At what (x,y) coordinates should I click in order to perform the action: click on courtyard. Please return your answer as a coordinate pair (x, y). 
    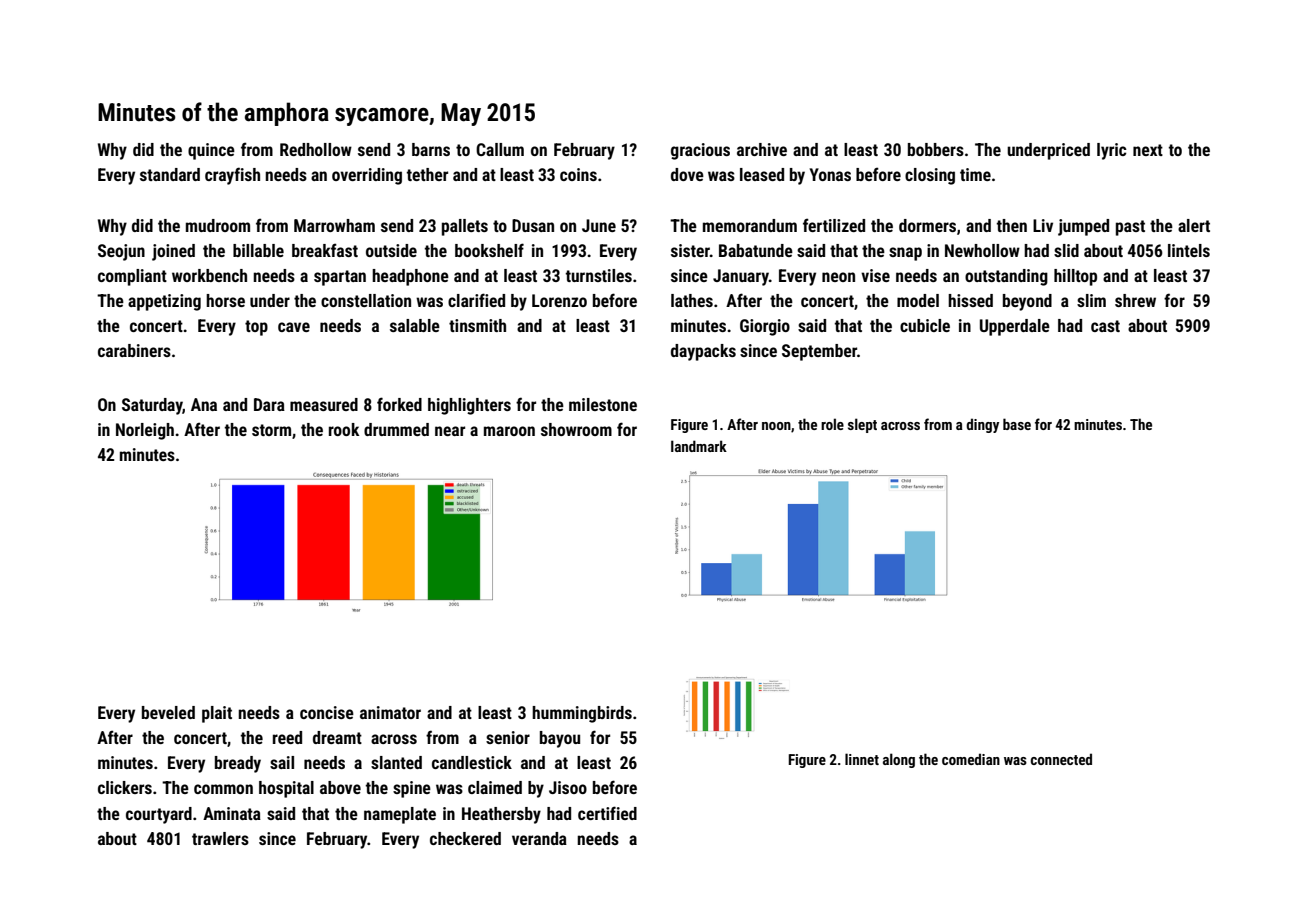
    Looking at the image, I should click on (159, 815).
